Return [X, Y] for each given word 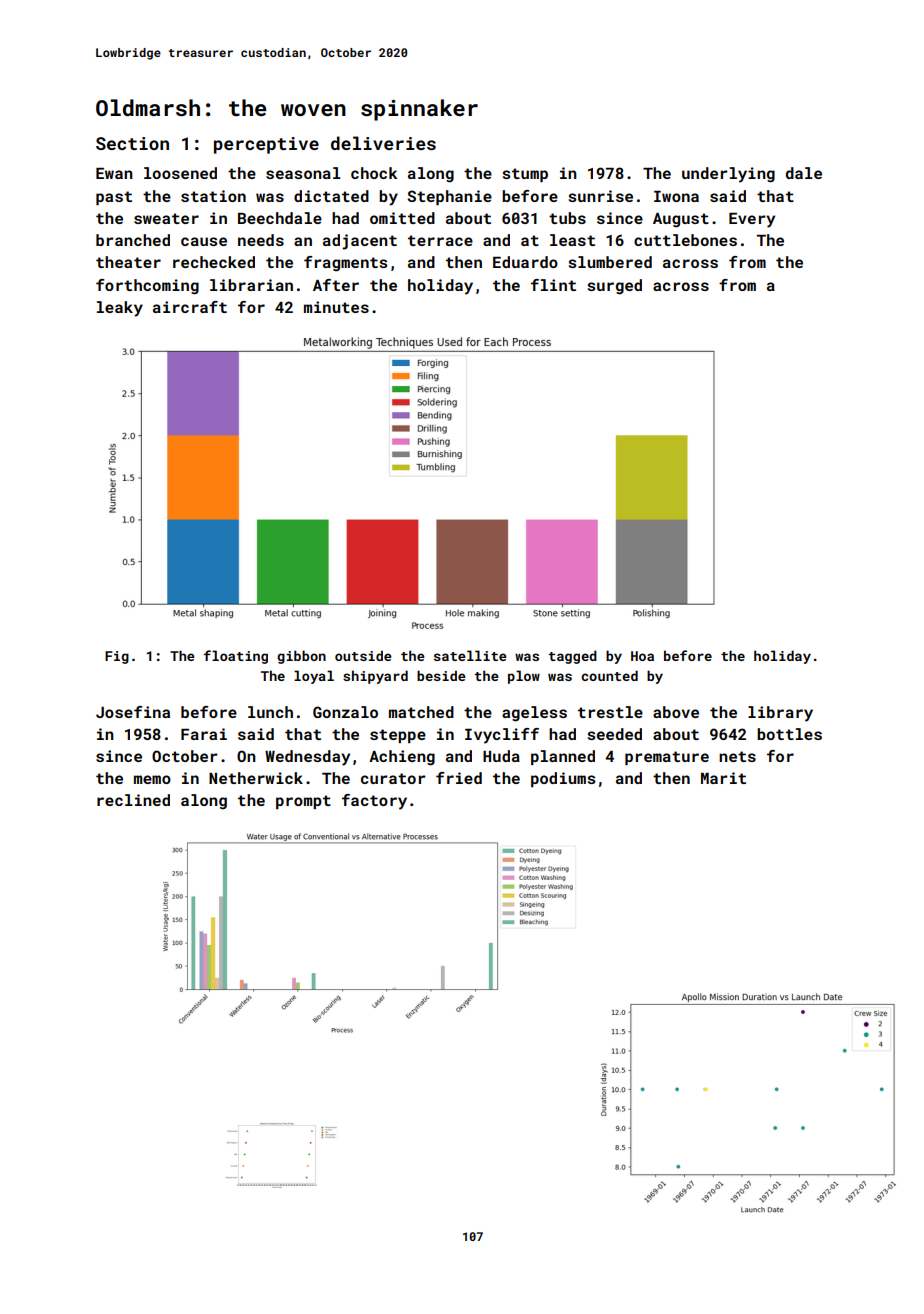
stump [525, 175]
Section [132, 143]
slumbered [610, 262]
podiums [563, 779]
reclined [133, 800]
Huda [501, 756]
